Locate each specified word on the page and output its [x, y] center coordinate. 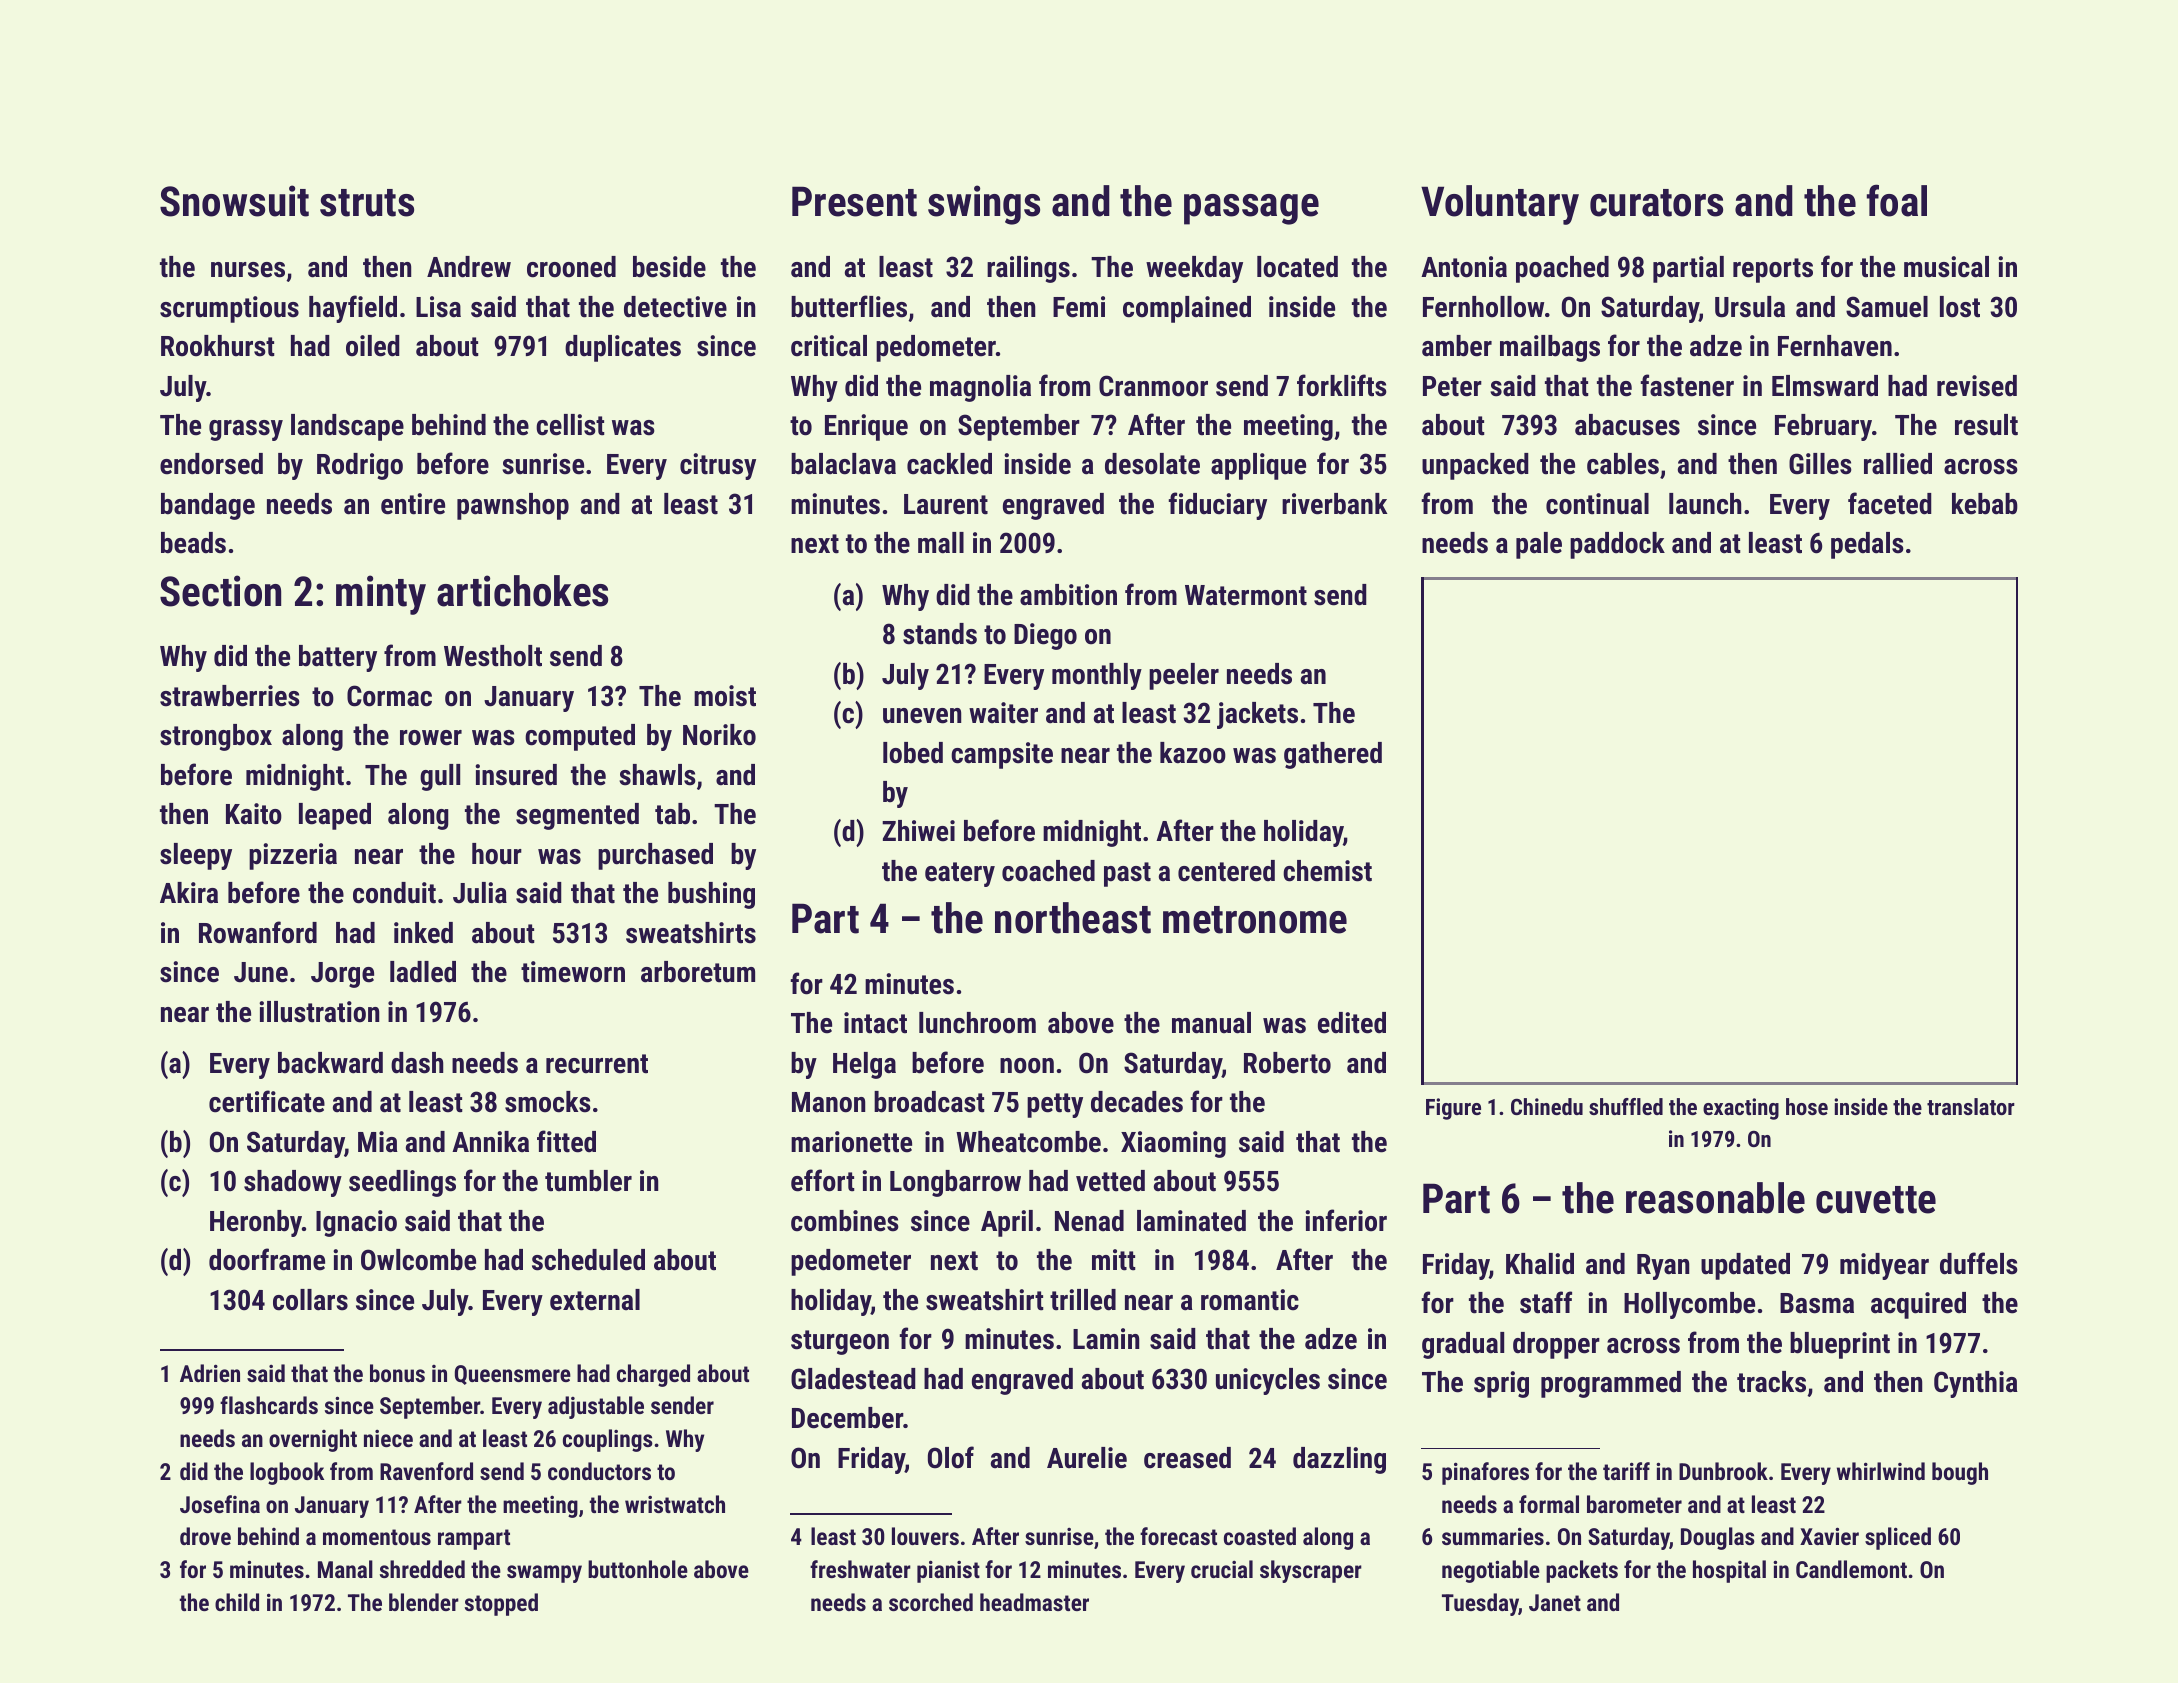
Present [854, 201]
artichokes [522, 591]
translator [1971, 1106]
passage [1251, 209]
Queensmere [513, 1375]
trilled [1083, 1300]
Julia [480, 893]
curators [1656, 203]
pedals [1867, 545]
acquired [1918, 1305]
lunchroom [977, 1023]
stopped [501, 1604]
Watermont [1246, 595]
